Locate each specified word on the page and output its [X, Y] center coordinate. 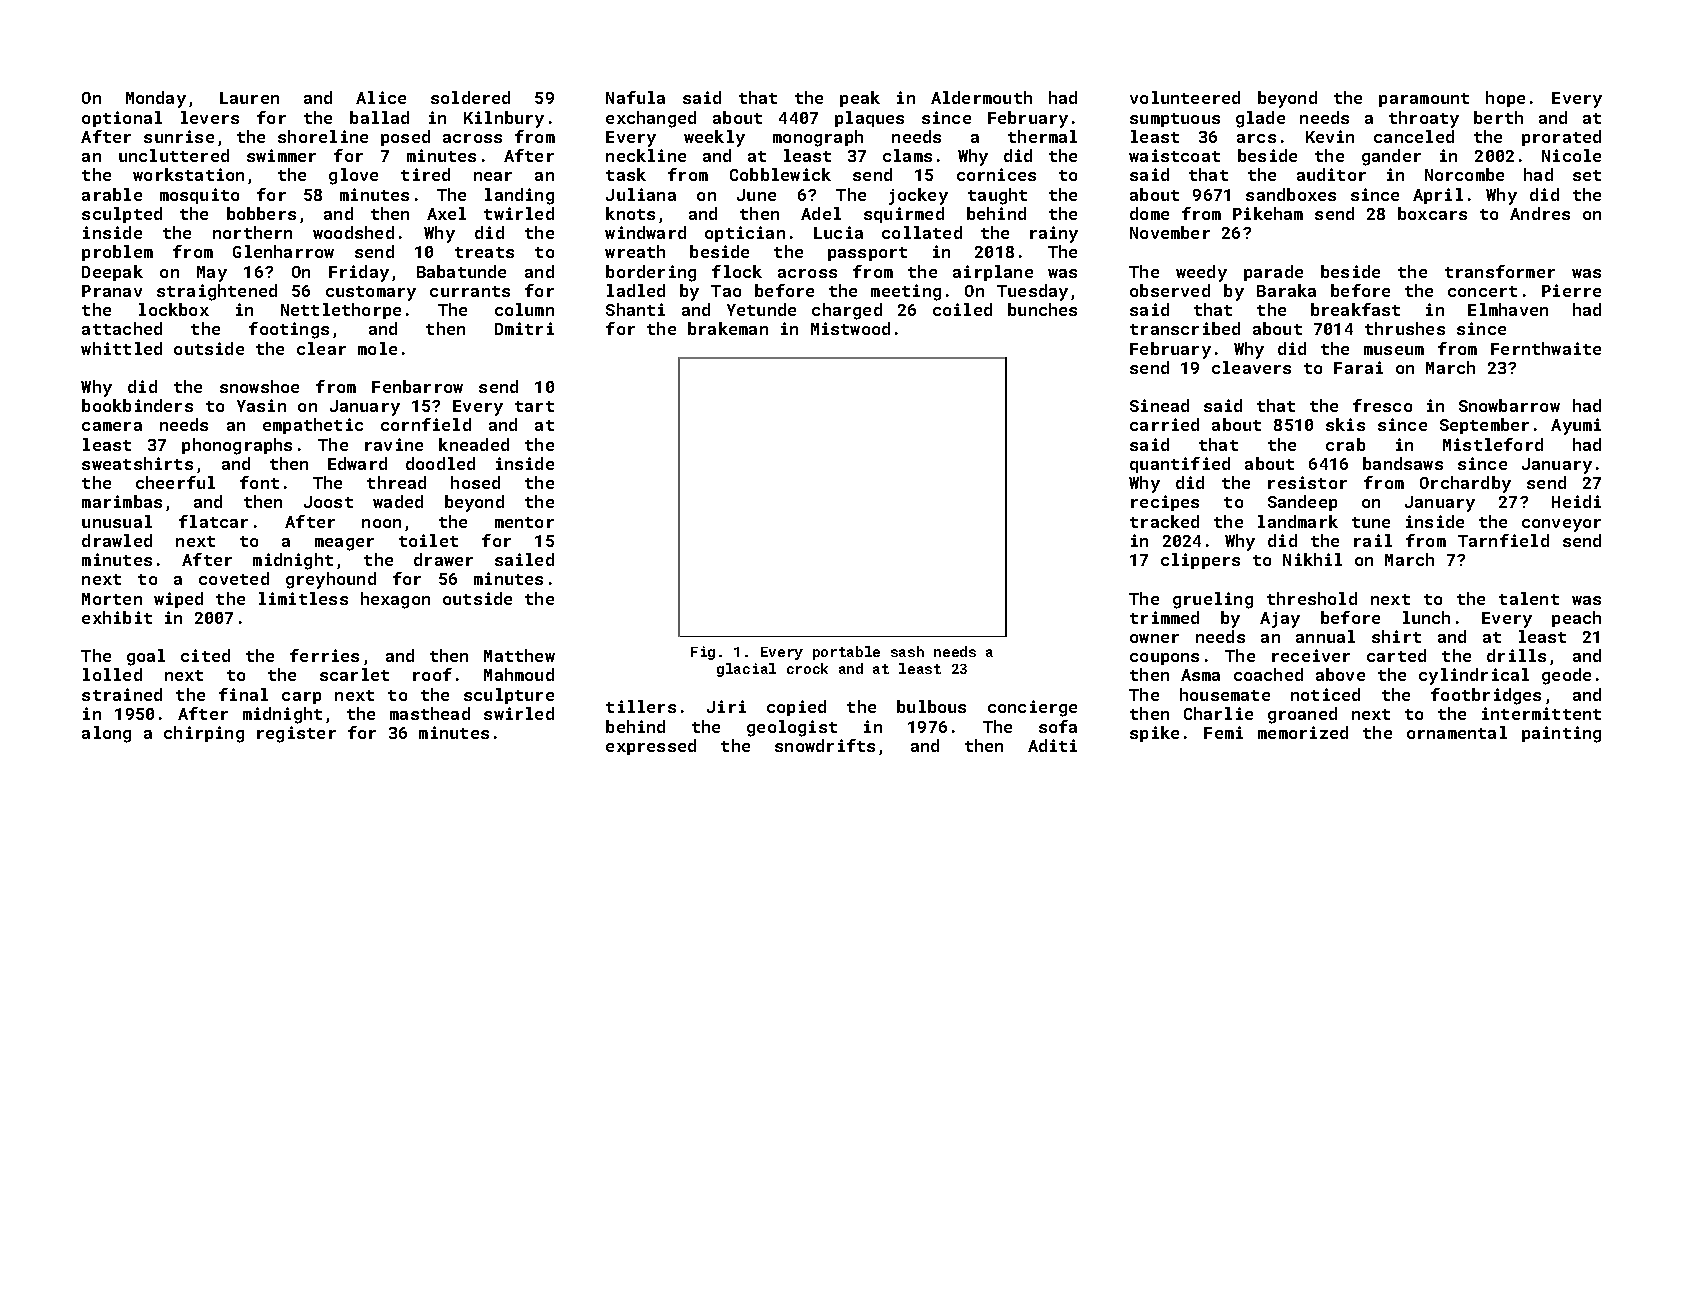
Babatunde [461, 271]
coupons [1164, 659]
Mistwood [850, 328]
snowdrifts [825, 745]
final [243, 694]
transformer [1500, 271]
